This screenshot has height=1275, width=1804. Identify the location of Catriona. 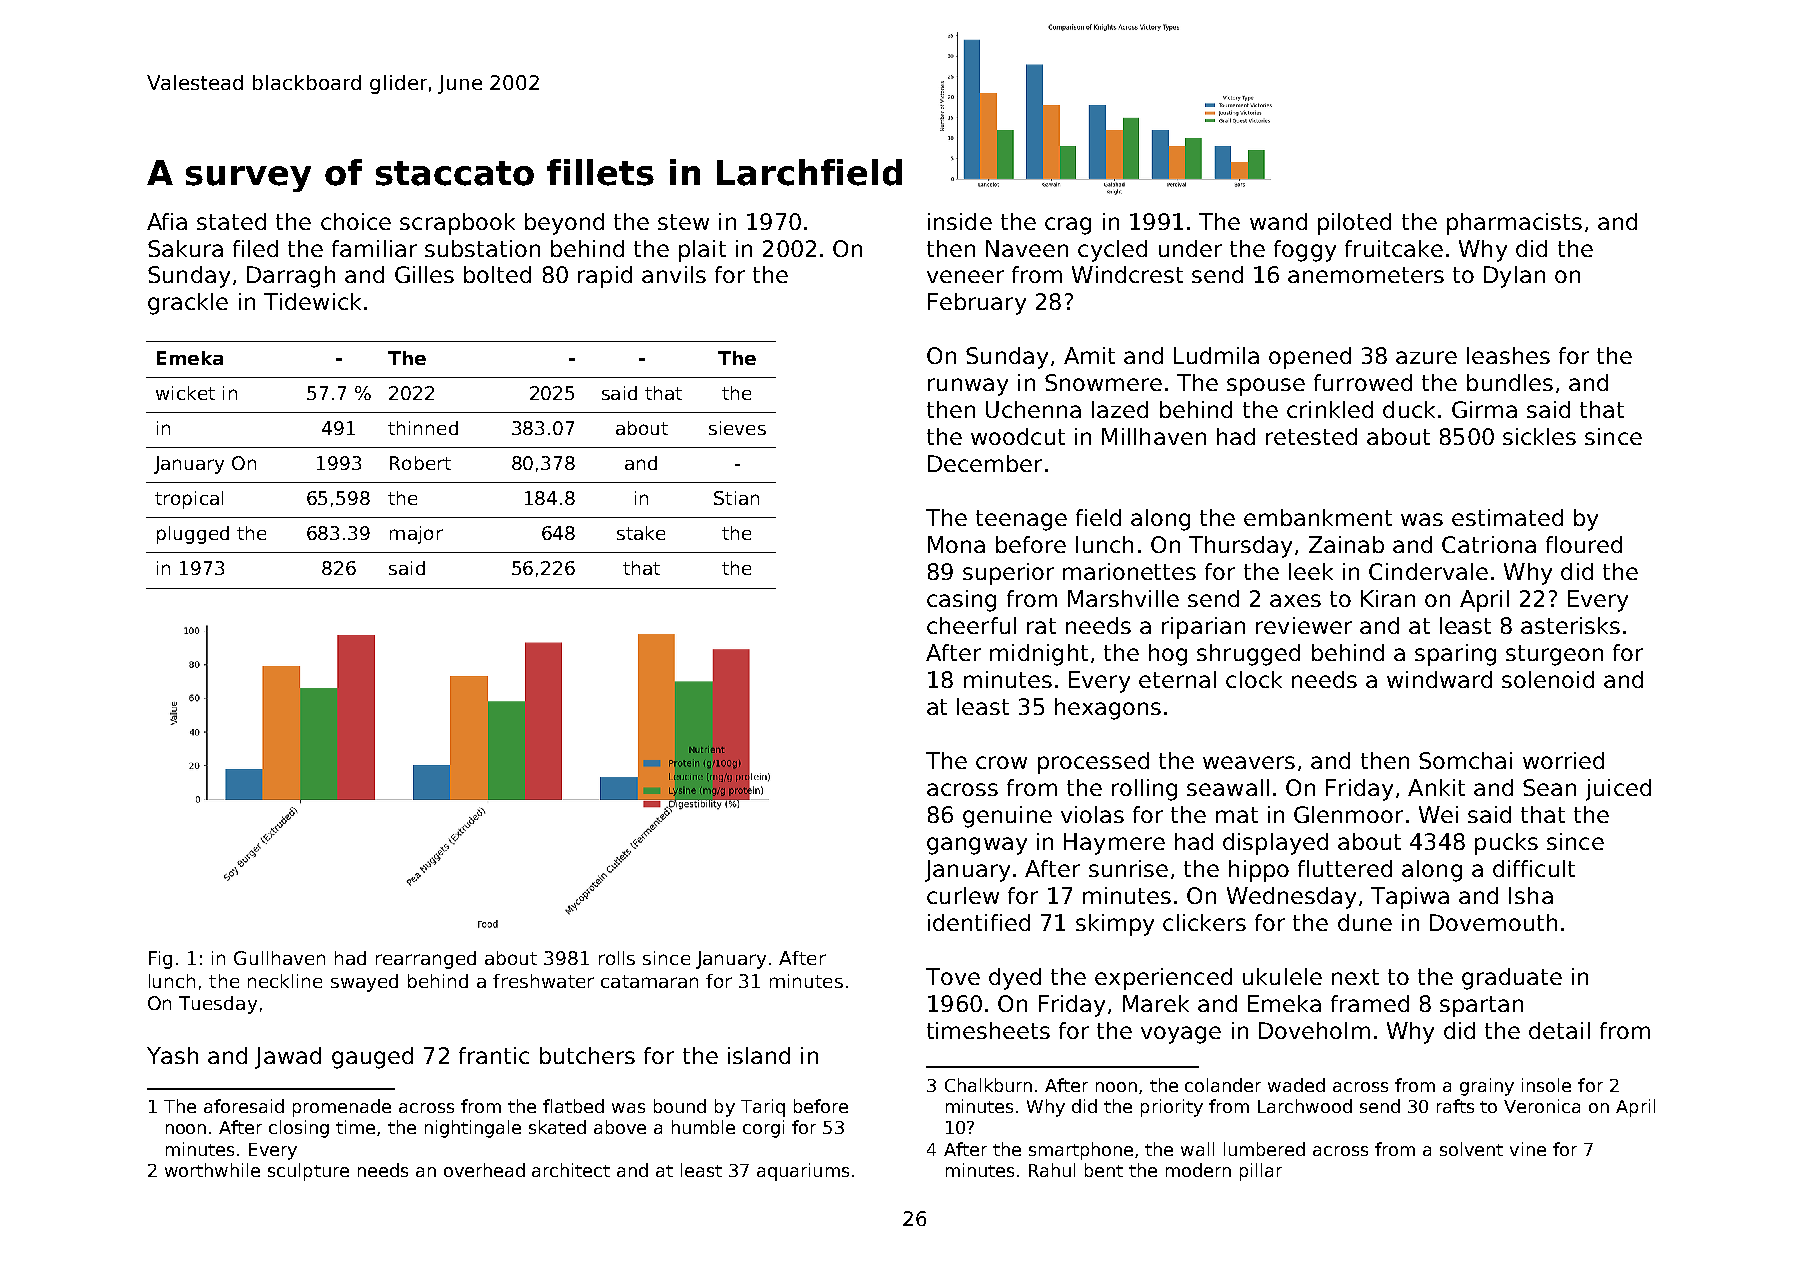
(1489, 544).
